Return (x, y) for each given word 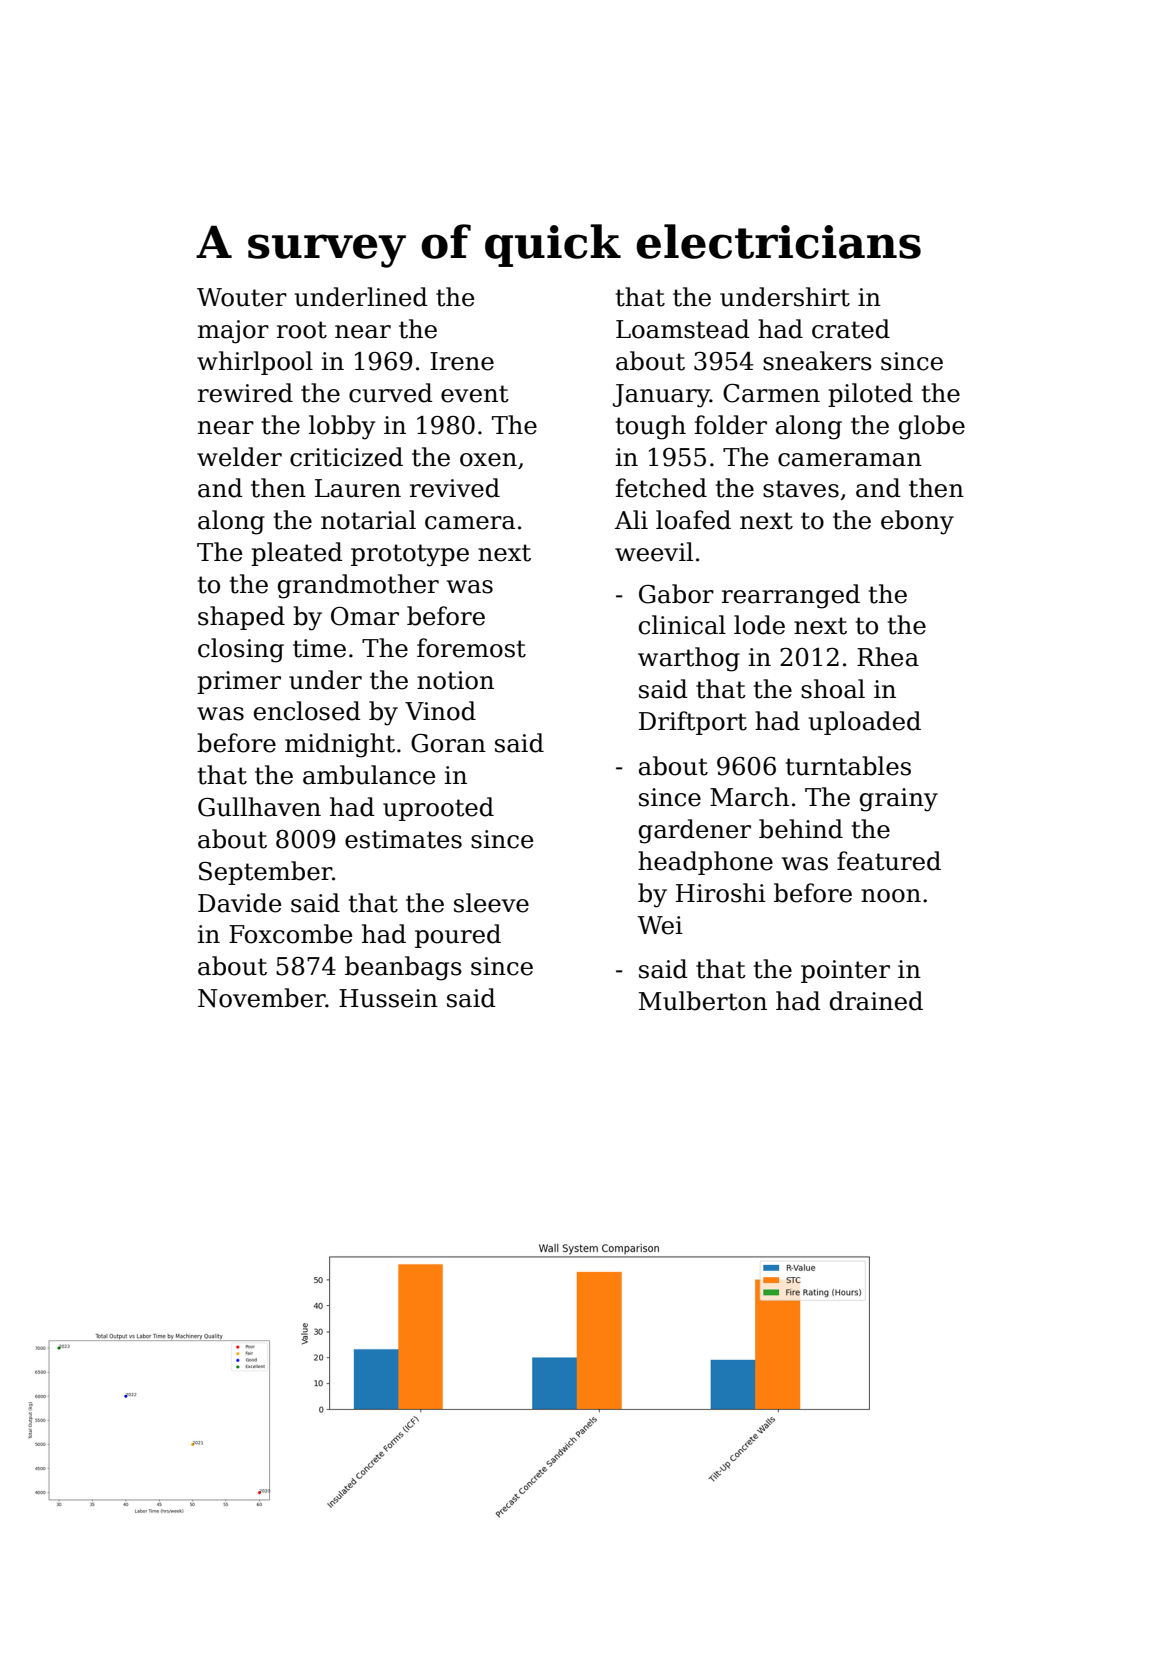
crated (851, 329)
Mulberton (703, 1001)
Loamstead (683, 329)
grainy (899, 800)
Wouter (242, 297)
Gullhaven (259, 807)
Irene (462, 361)
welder (239, 457)
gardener (695, 831)
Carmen (771, 393)
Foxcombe (290, 934)
